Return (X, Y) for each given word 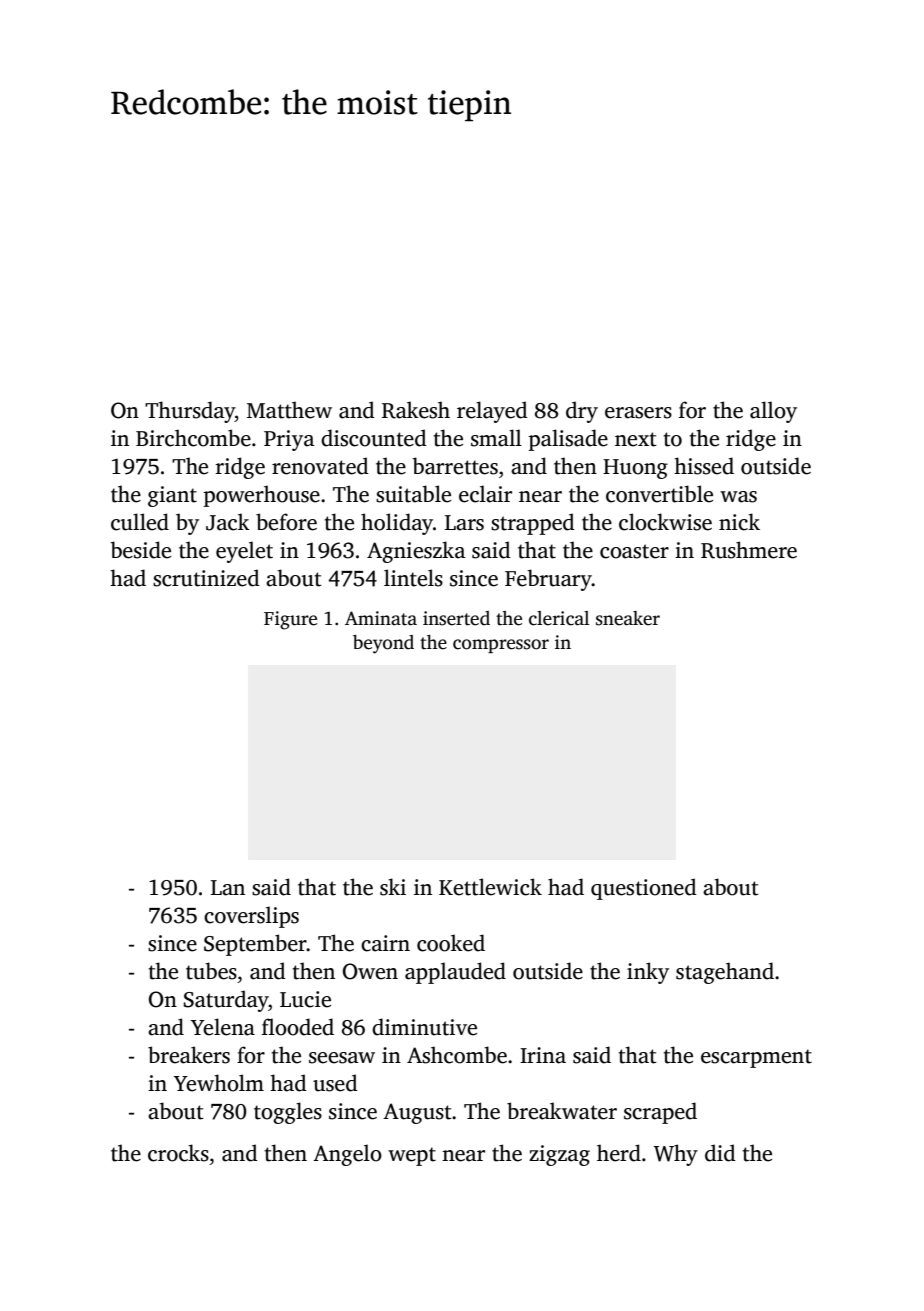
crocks (178, 1153)
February (548, 580)
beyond (383, 644)
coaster (634, 551)
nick (739, 522)
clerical (559, 618)
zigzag (559, 1155)
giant (172, 496)
